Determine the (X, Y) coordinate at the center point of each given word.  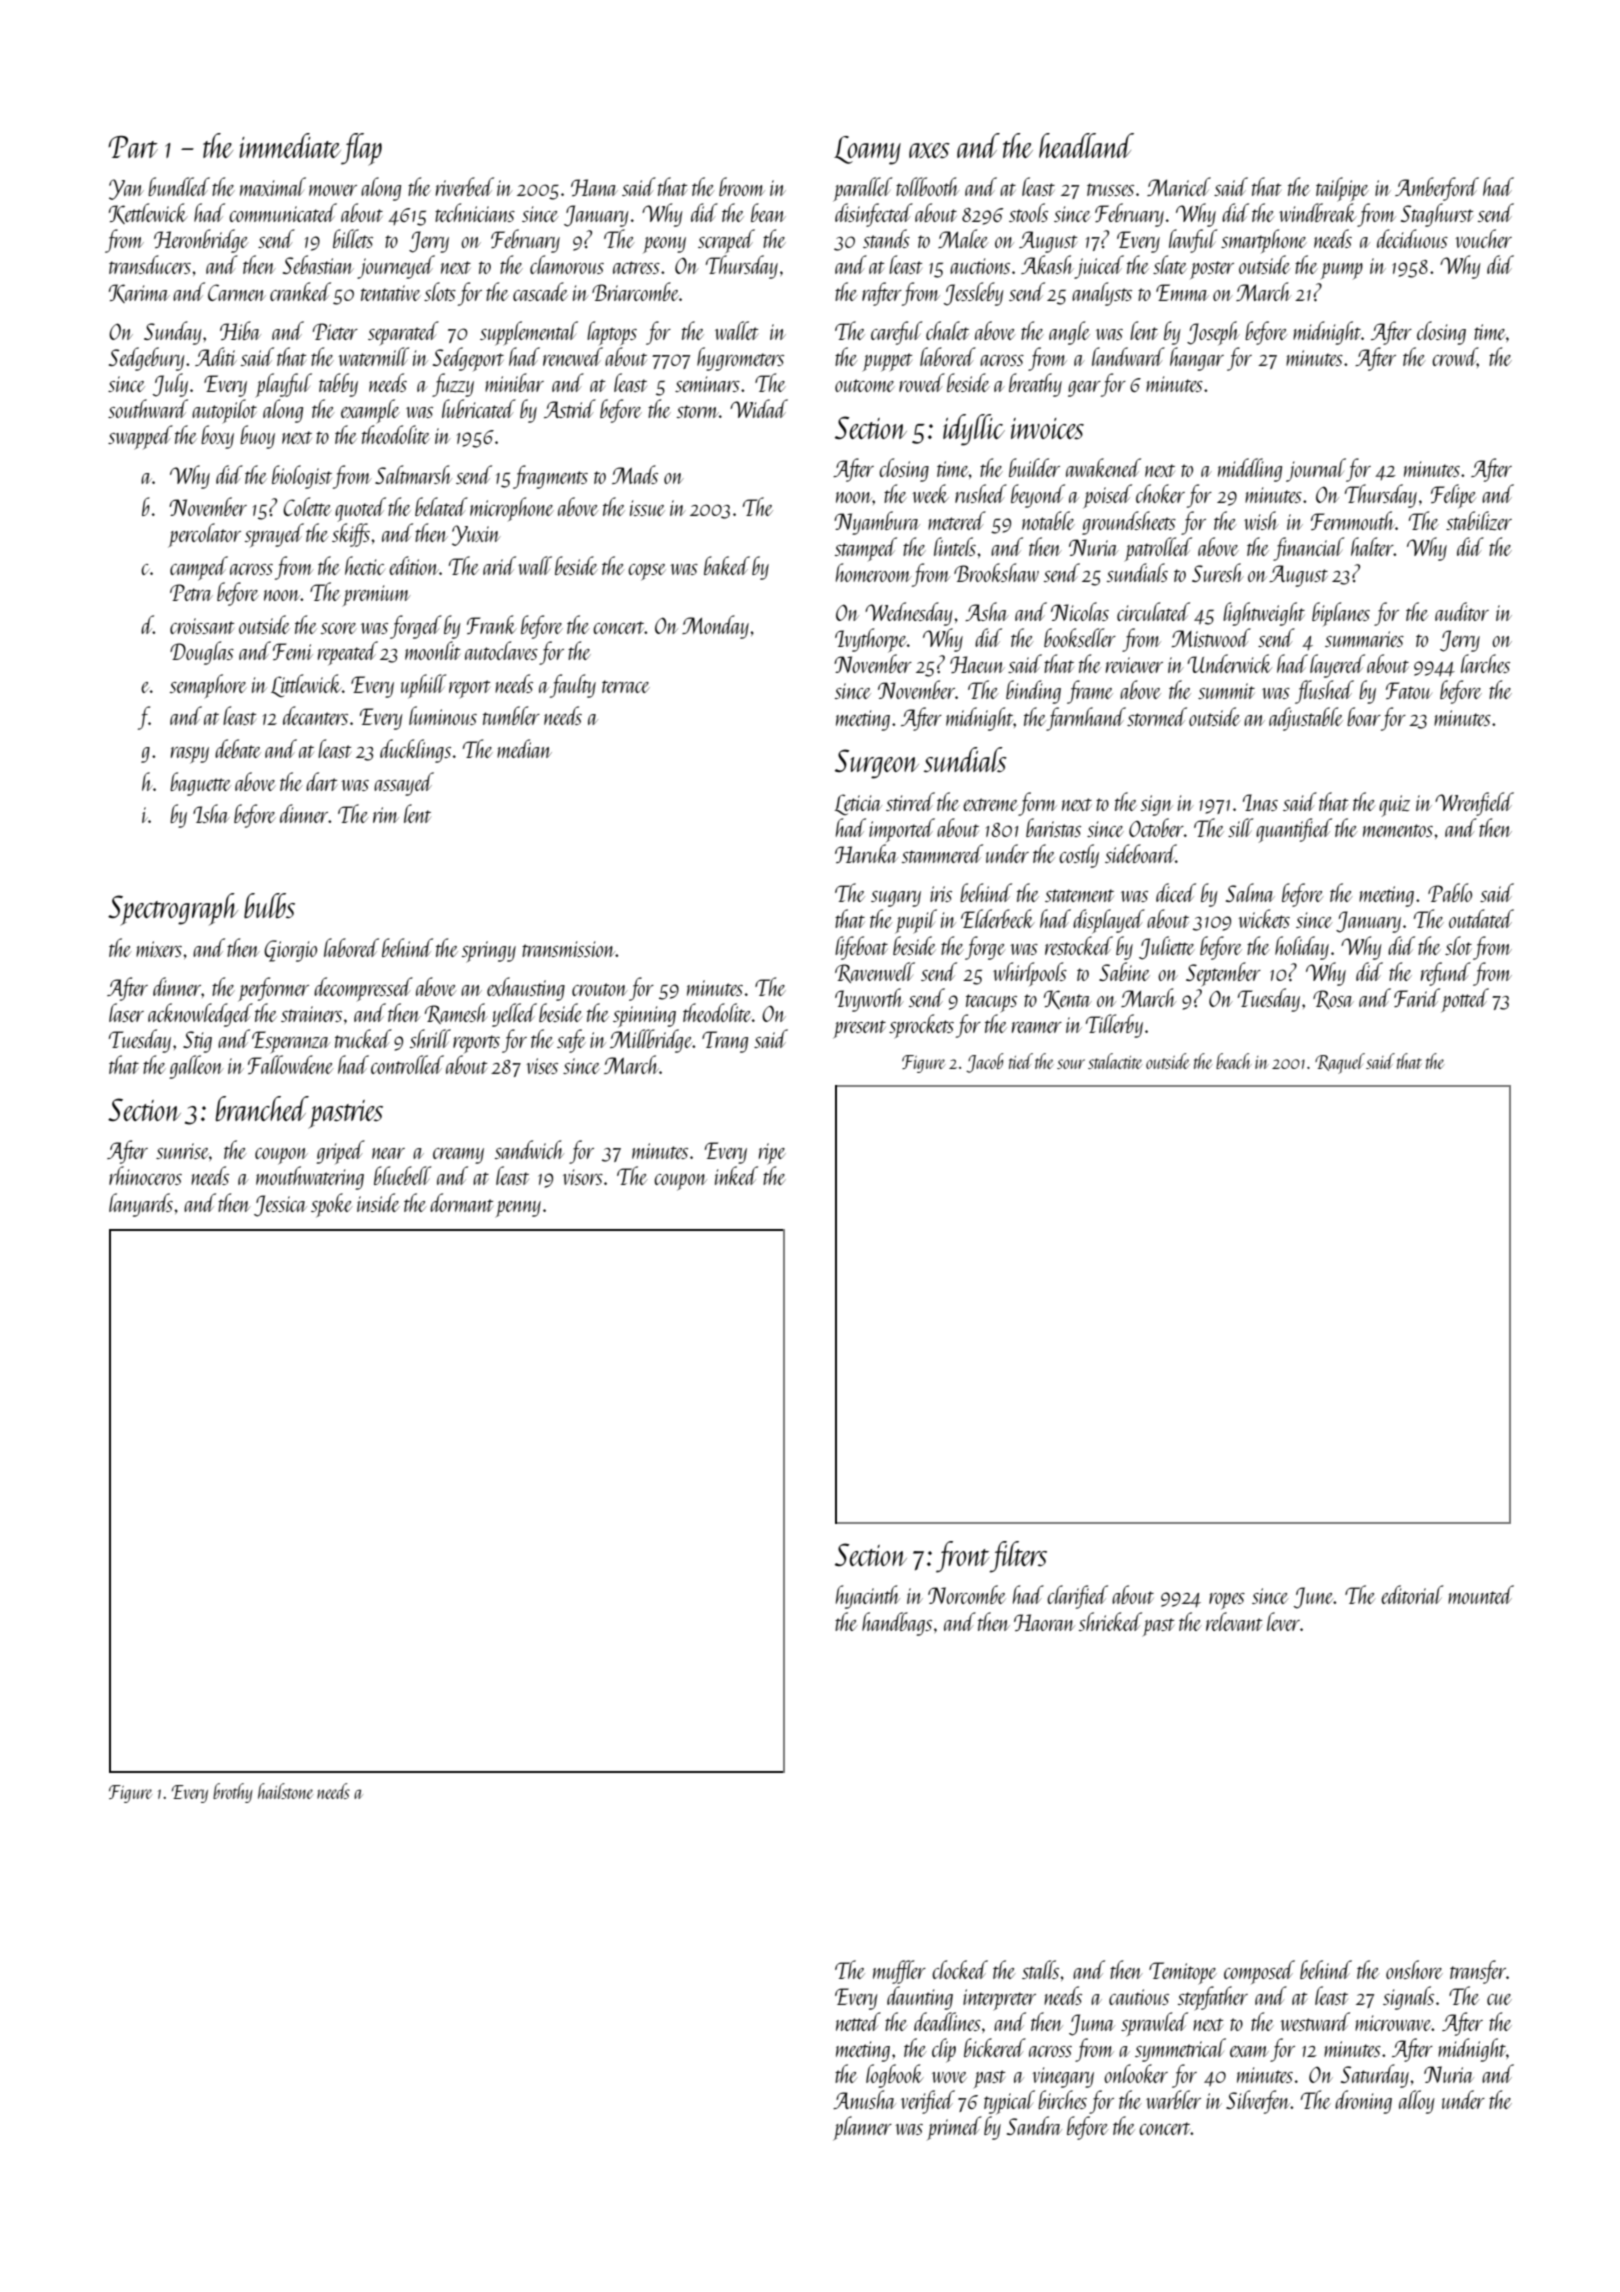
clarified (1077, 1597)
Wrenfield (1474, 804)
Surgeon (877, 764)
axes (929, 150)
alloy (1417, 2102)
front (963, 1557)
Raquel (1340, 1063)
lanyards (141, 1205)
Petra (191, 592)
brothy (233, 1793)
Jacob (985, 1063)
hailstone (285, 1791)
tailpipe (1342, 189)
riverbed (465, 186)
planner (862, 2128)
